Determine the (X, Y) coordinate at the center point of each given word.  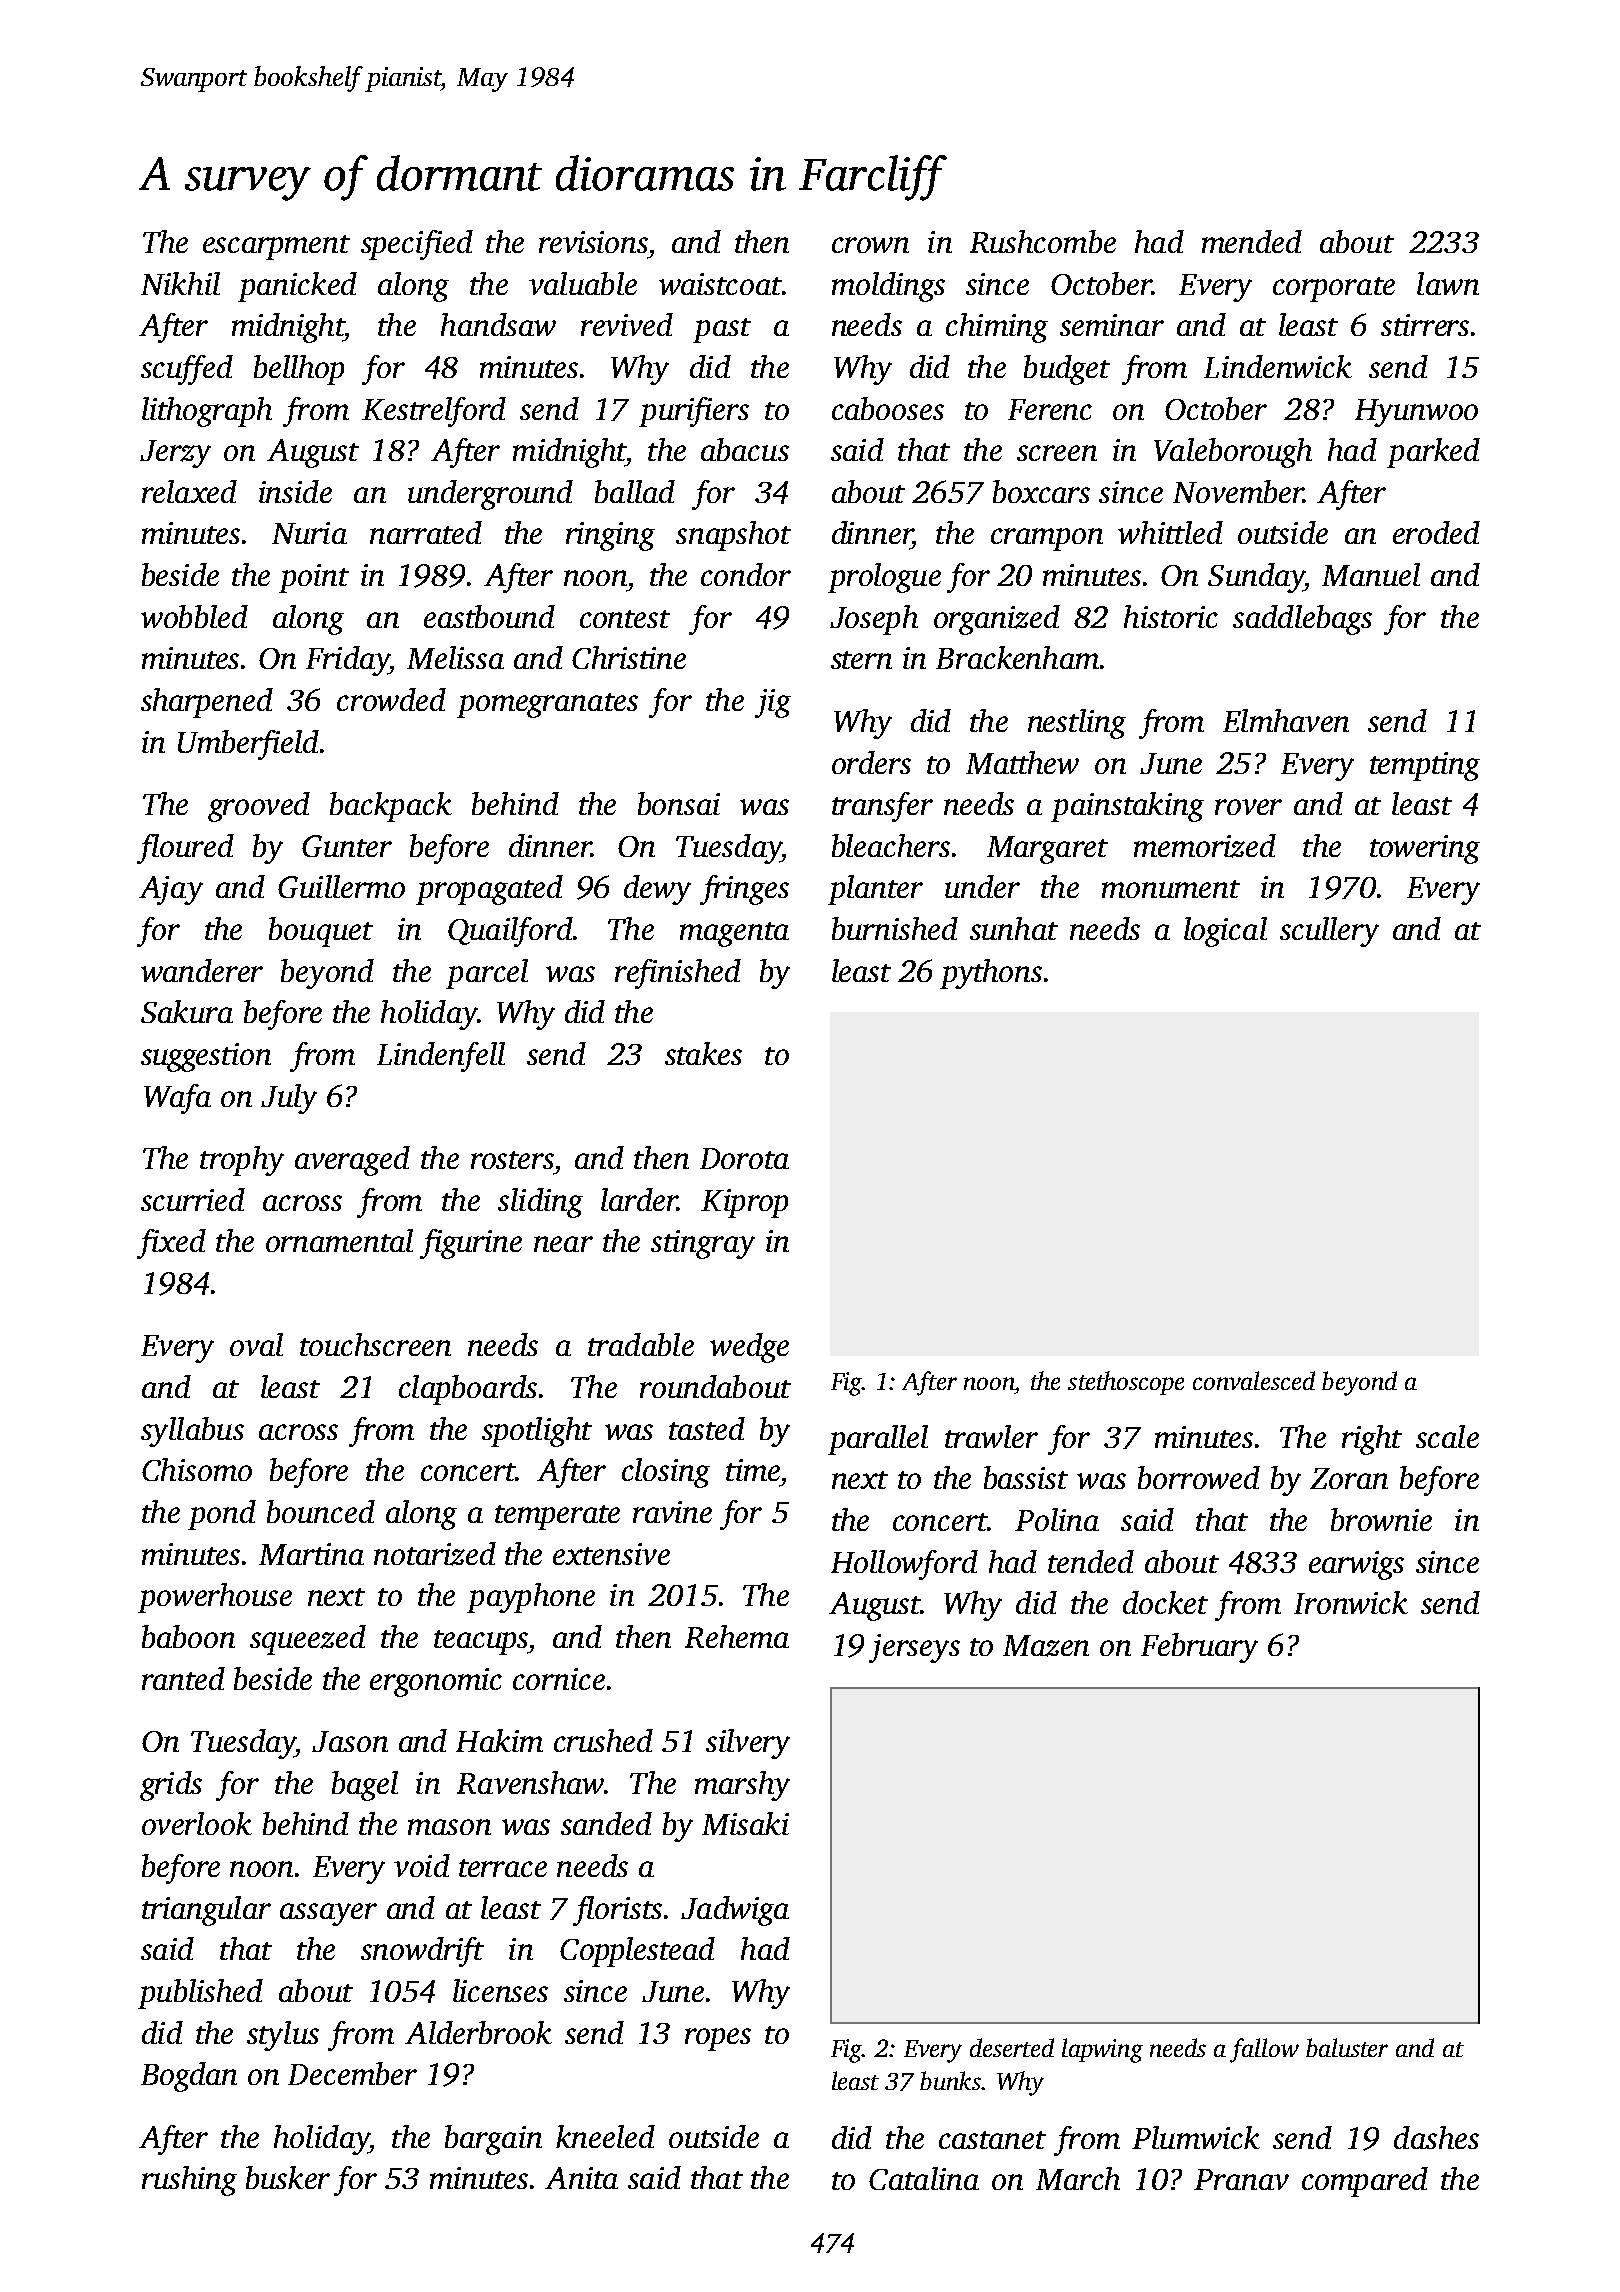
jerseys (914, 1648)
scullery (1329, 932)
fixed (171, 1244)
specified (417, 245)
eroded (1436, 532)
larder (639, 1199)
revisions (593, 242)
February (1199, 1648)
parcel (487, 974)
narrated (426, 532)
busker (288, 2177)
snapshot (733, 536)
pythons (991, 974)
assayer (328, 1914)
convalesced (1254, 1380)
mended (1252, 241)
